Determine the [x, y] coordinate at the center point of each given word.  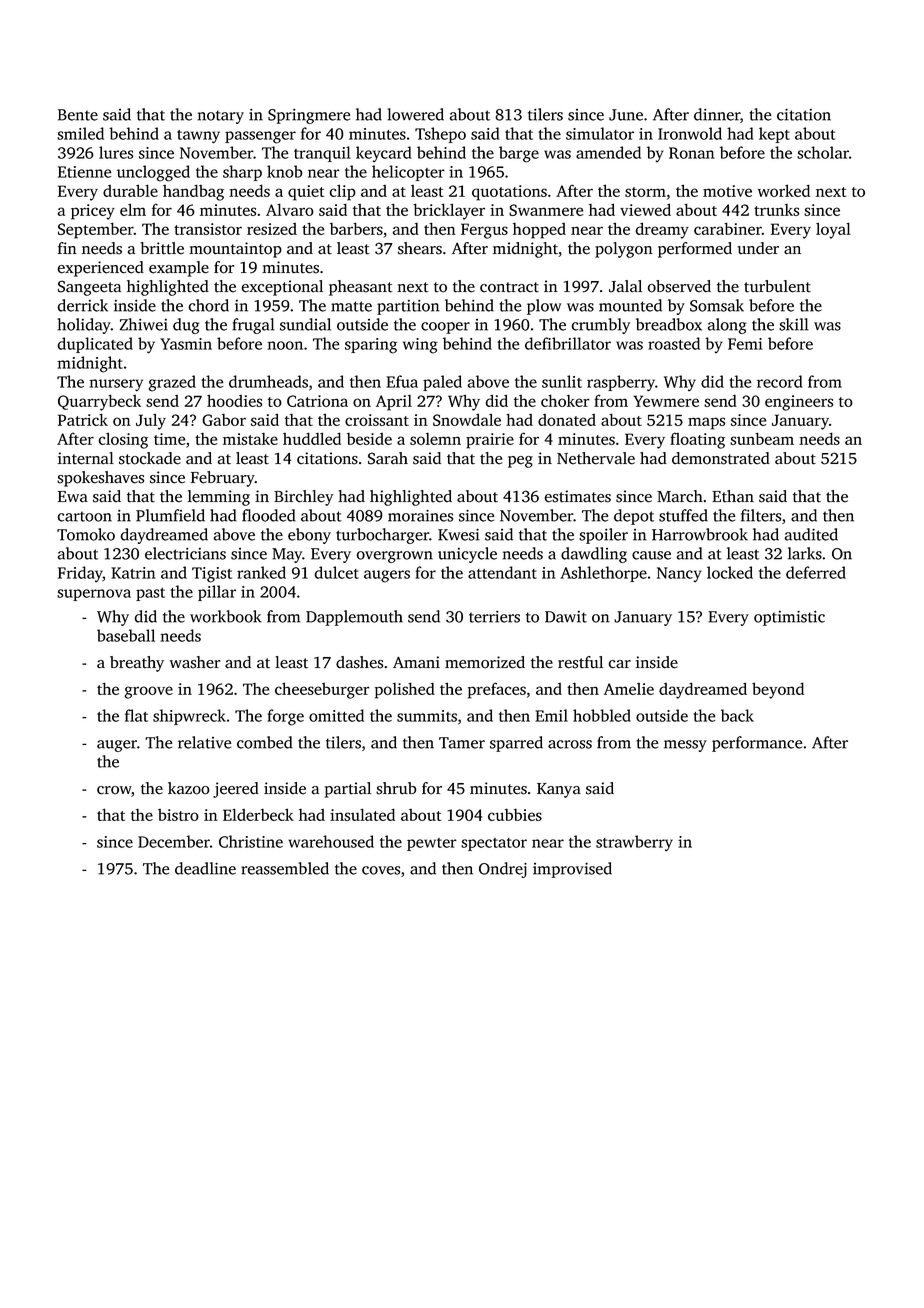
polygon [624, 250]
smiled [80, 133]
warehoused [331, 841]
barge [519, 154]
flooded [269, 515]
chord [208, 305]
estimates [578, 496]
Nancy [679, 574]
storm [645, 192]
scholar [823, 152]
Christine [251, 841]
